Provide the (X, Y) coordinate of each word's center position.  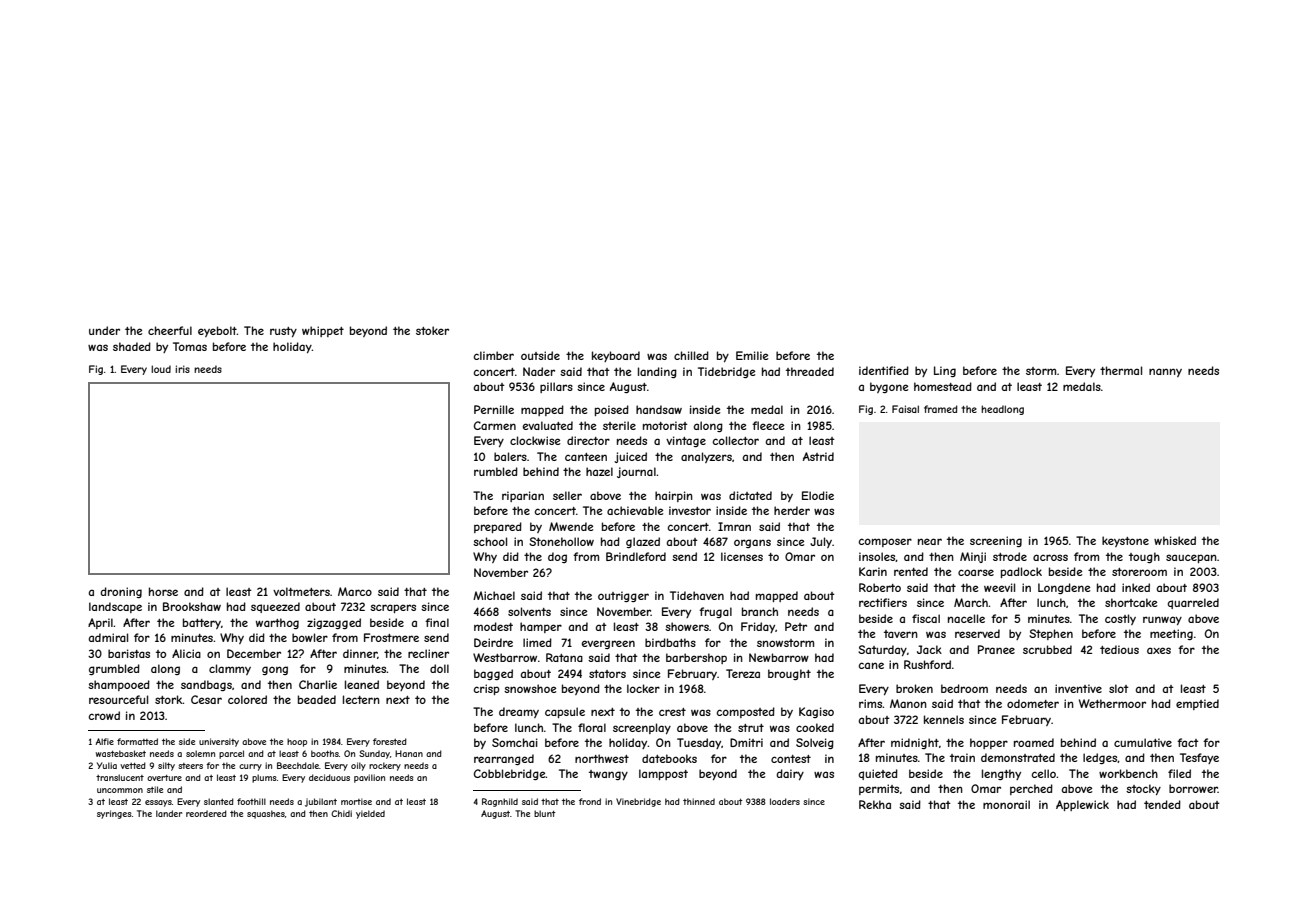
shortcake (1131, 602)
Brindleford (636, 556)
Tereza (743, 673)
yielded (370, 814)
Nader (539, 371)
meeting (1171, 634)
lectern (361, 699)
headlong (1002, 410)
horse (163, 591)
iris (182, 369)
